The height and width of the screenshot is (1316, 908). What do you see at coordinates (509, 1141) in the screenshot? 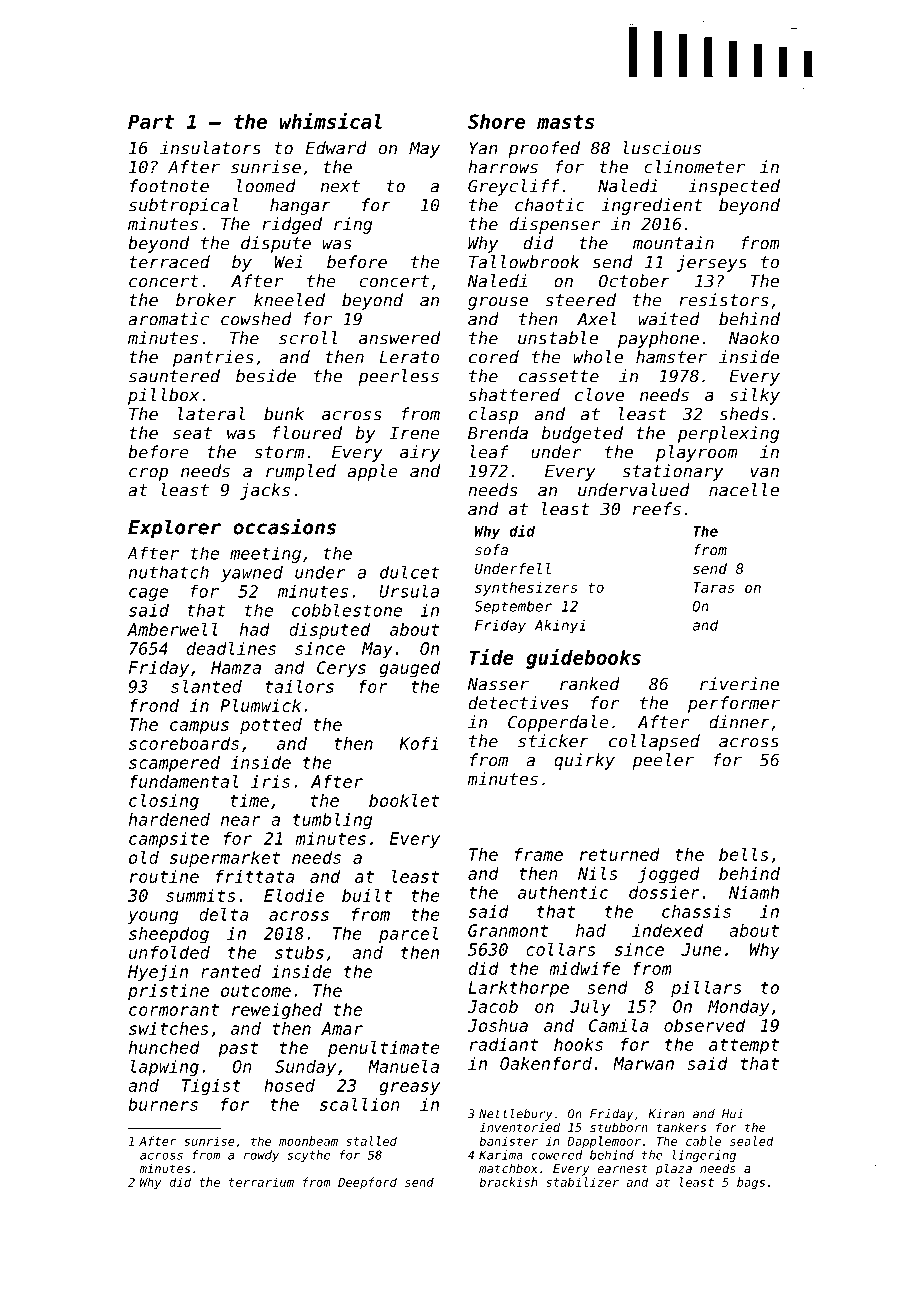
I see `banister` at bounding box center [509, 1141].
